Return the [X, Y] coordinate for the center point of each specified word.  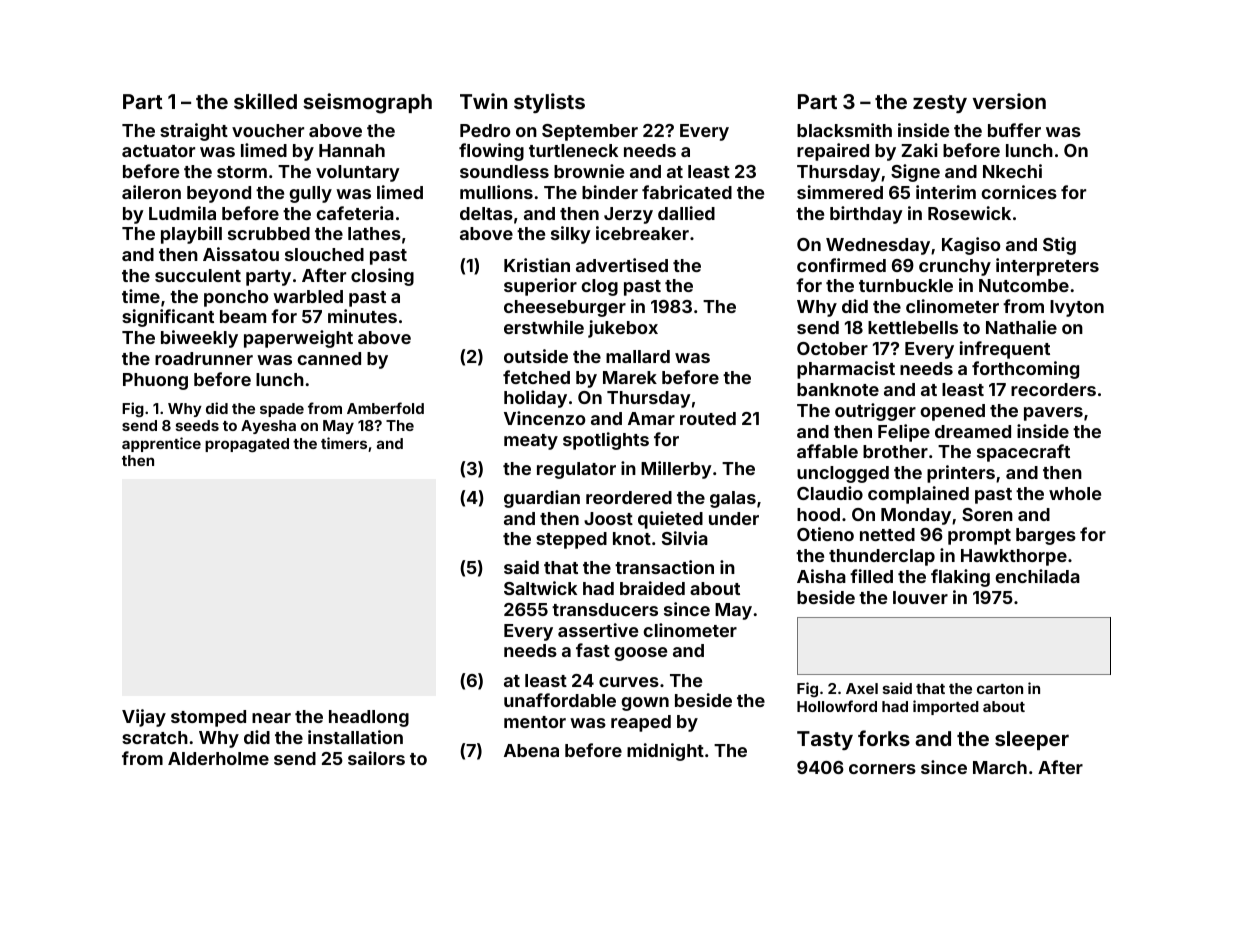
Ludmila [182, 213]
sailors [376, 758]
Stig [1059, 246]
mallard [638, 356]
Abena [531, 750]
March [1000, 767]
